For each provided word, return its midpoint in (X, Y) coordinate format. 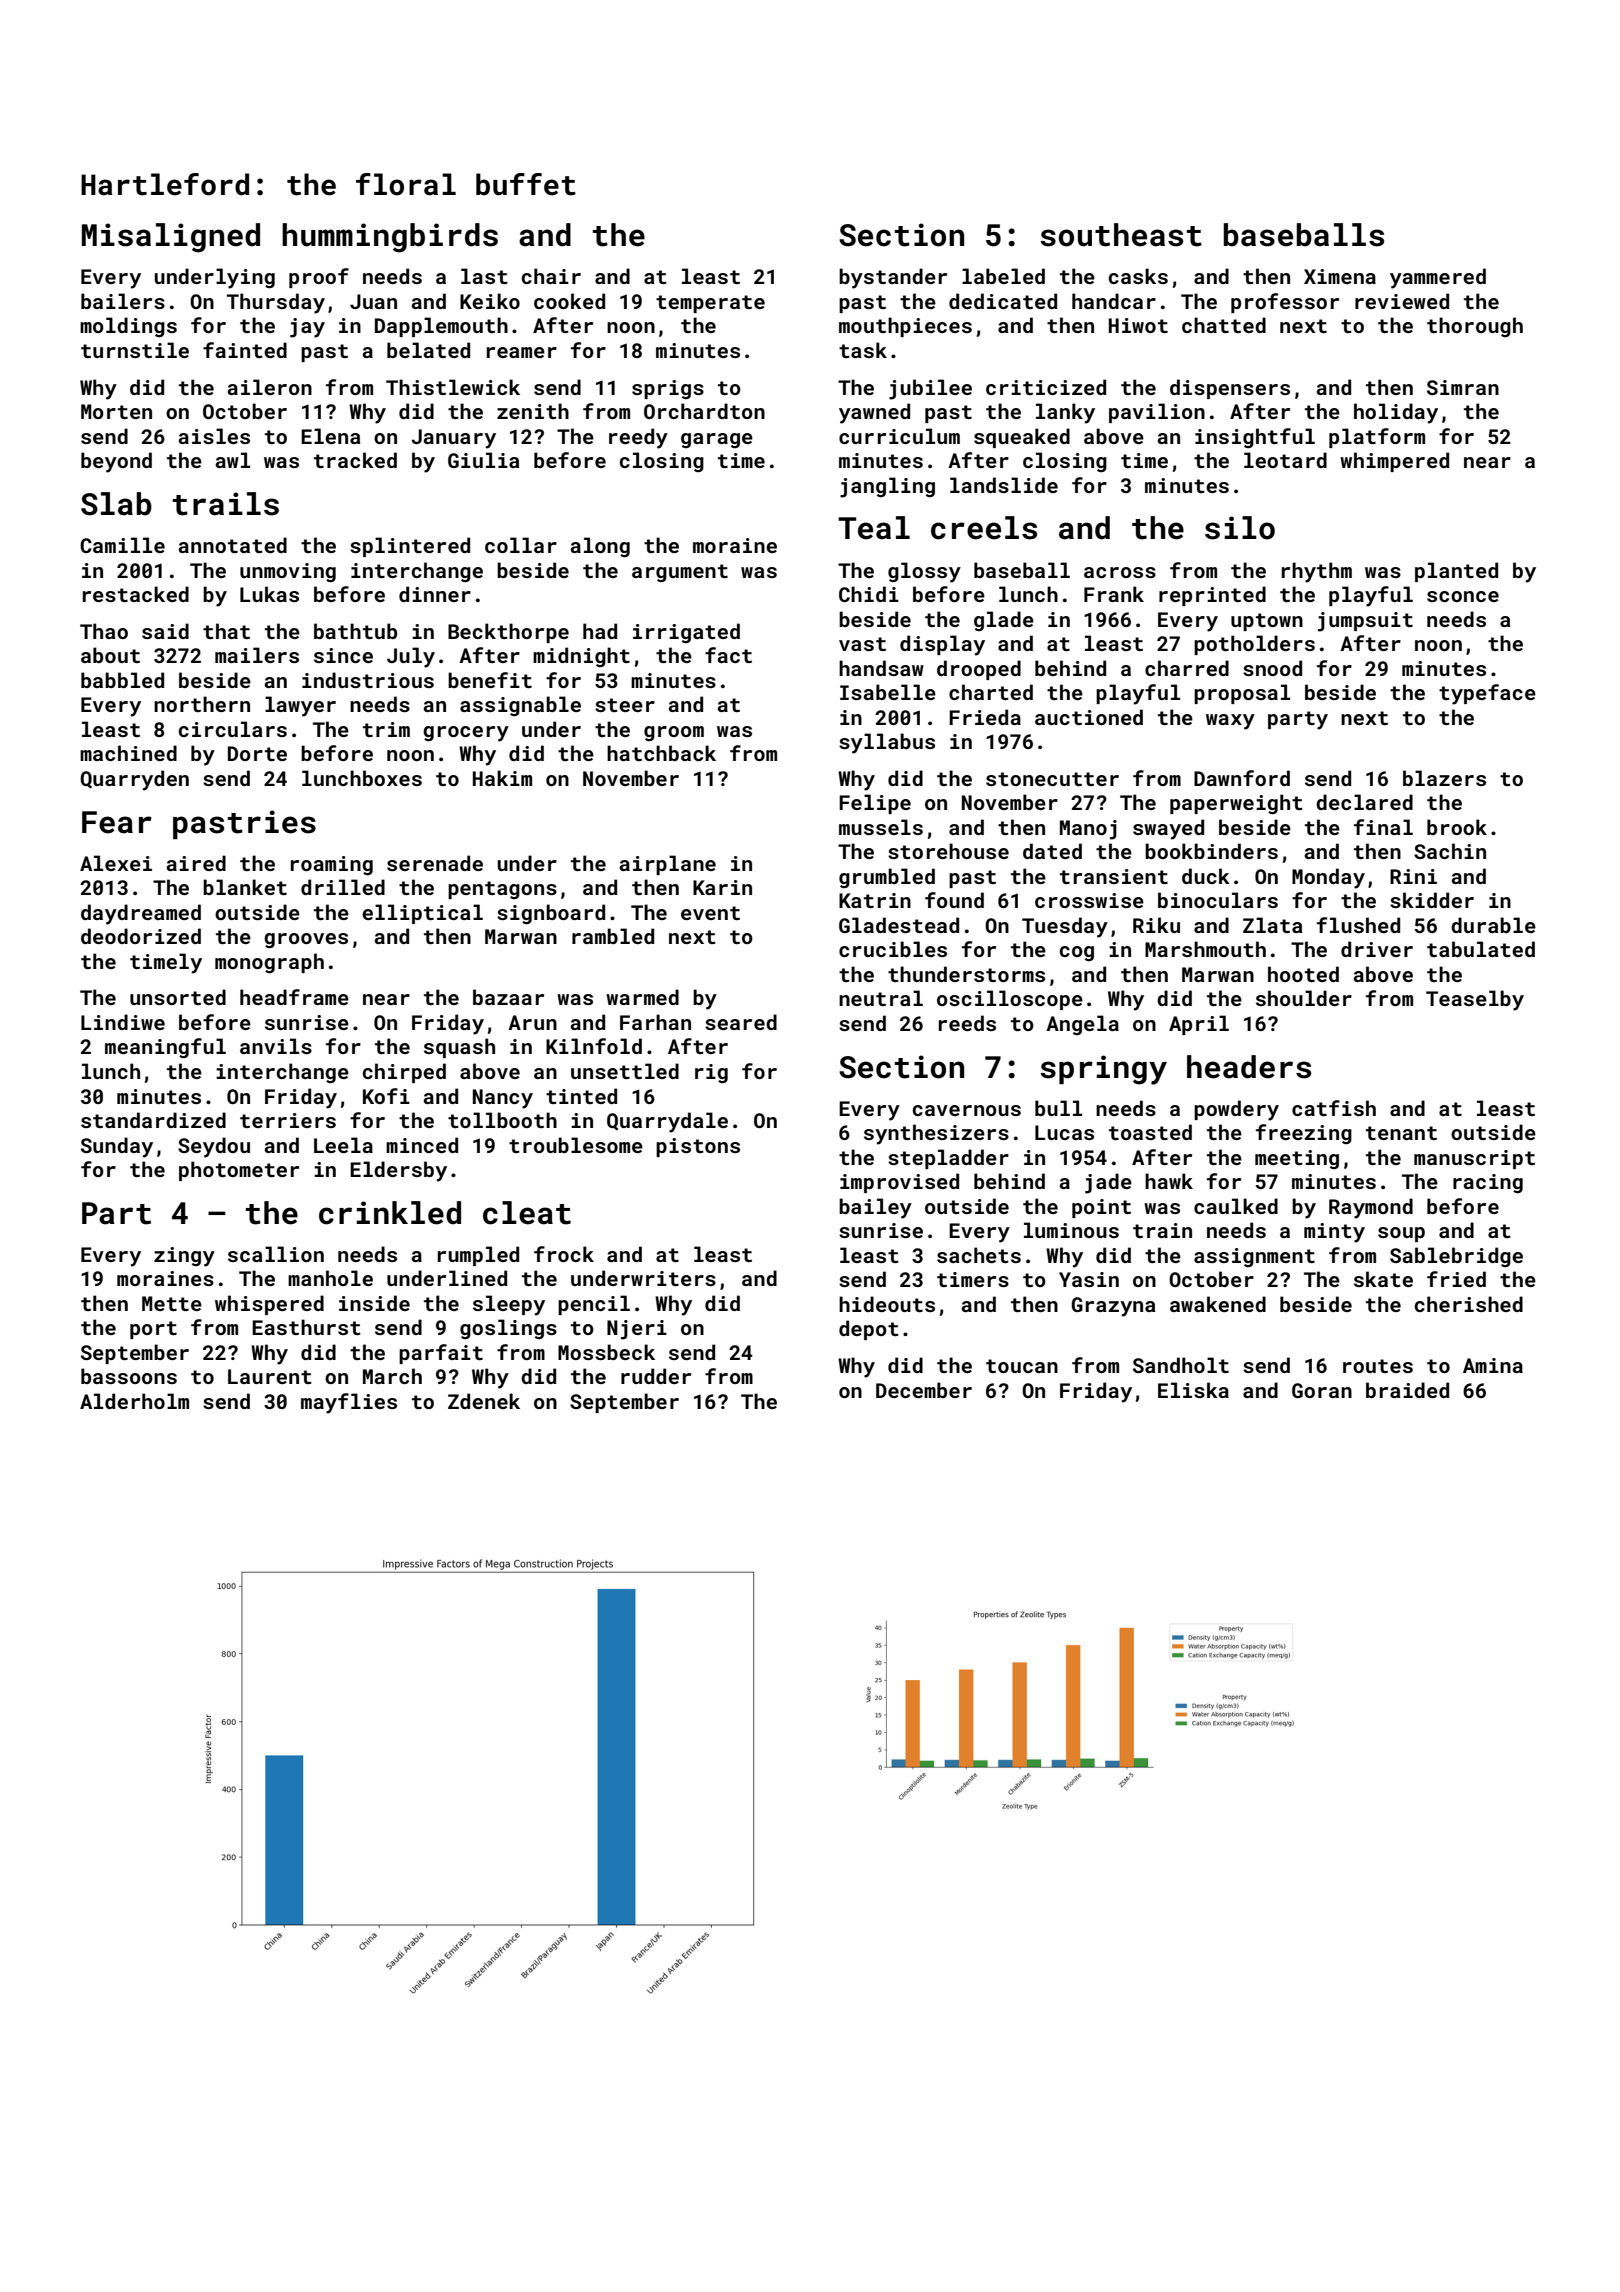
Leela (343, 1145)
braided (1407, 1390)
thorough (1475, 327)
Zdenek (484, 1401)
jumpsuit (1365, 622)
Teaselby (1475, 1000)
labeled (1003, 276)
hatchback (661, 753)
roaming (332, 866)
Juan (373, 301)
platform (1377, 438)
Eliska (1193, 1390)
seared (741, 1022)
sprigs (668, 389)
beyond (116, 462)
